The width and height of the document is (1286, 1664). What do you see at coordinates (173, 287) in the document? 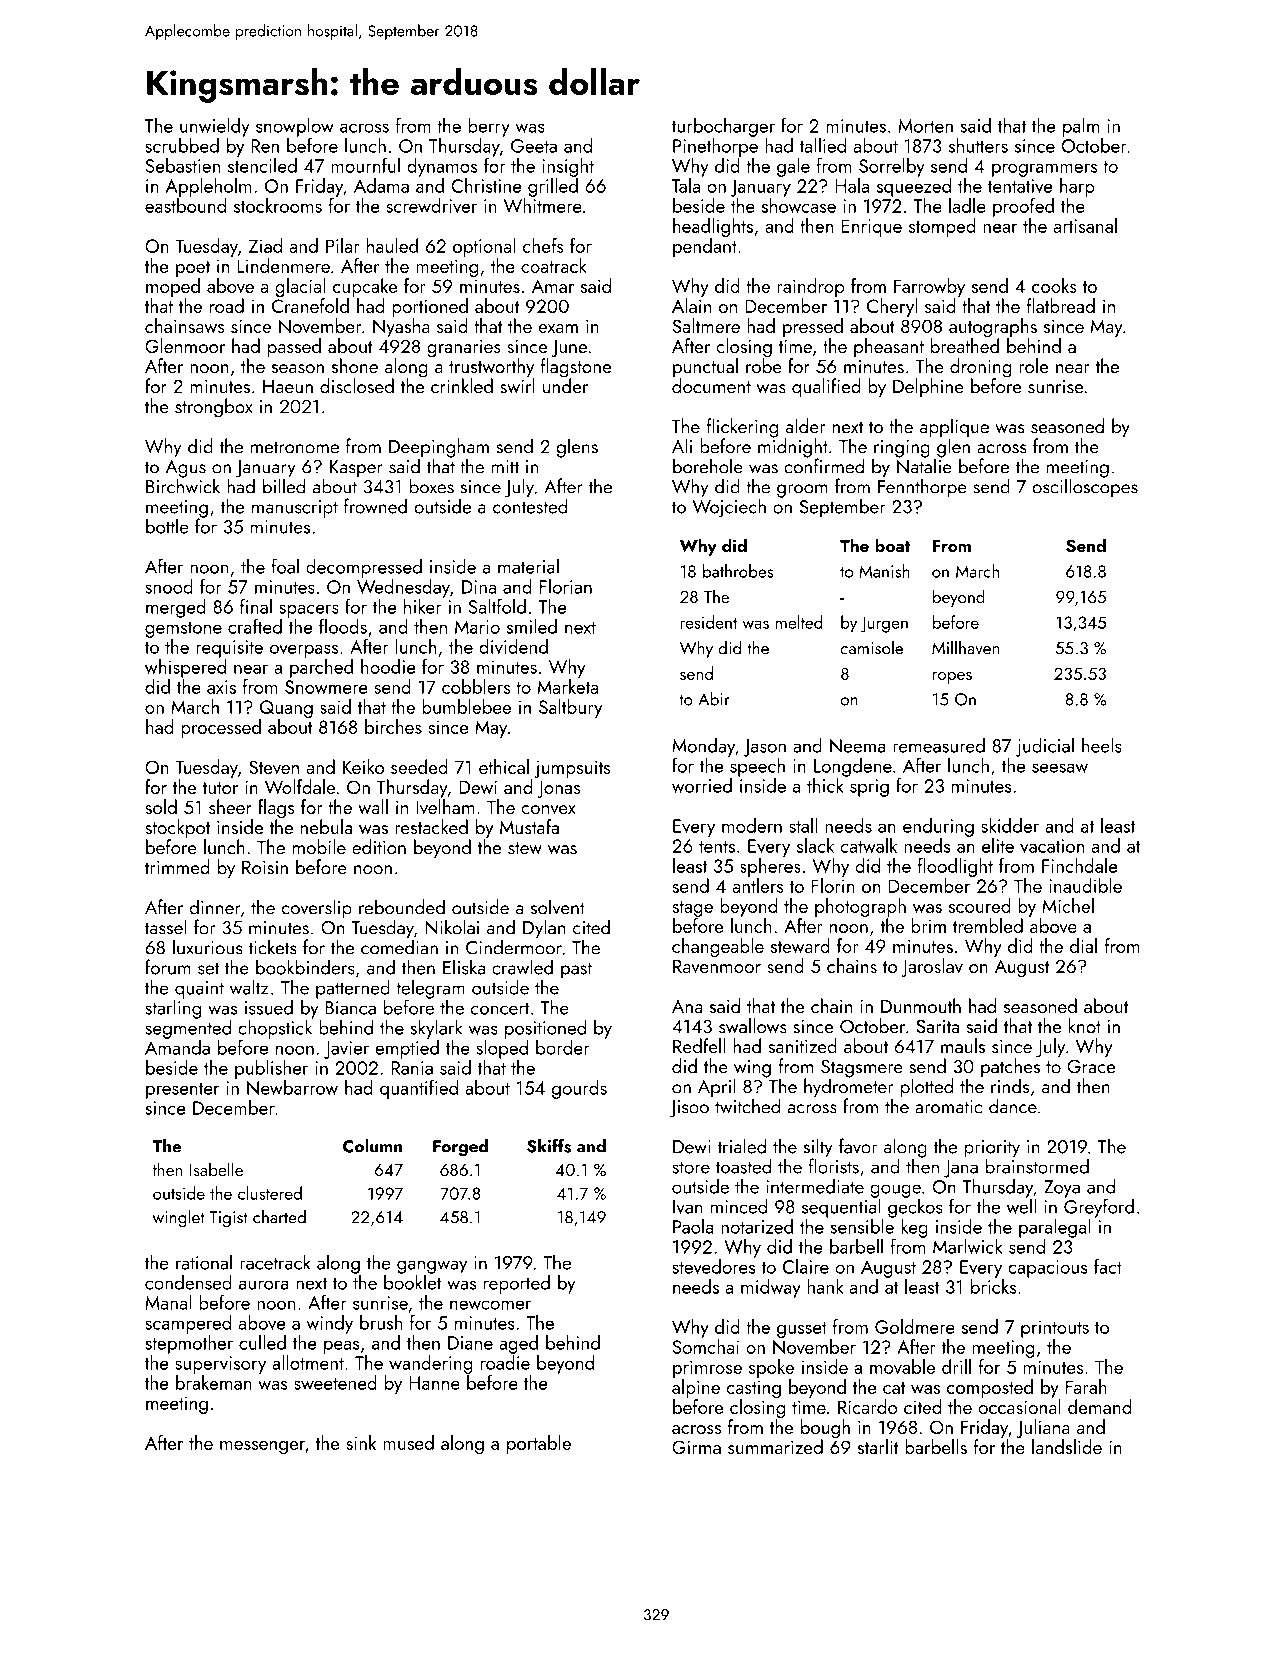
I see `moped` at bounding box center [173, 287].
